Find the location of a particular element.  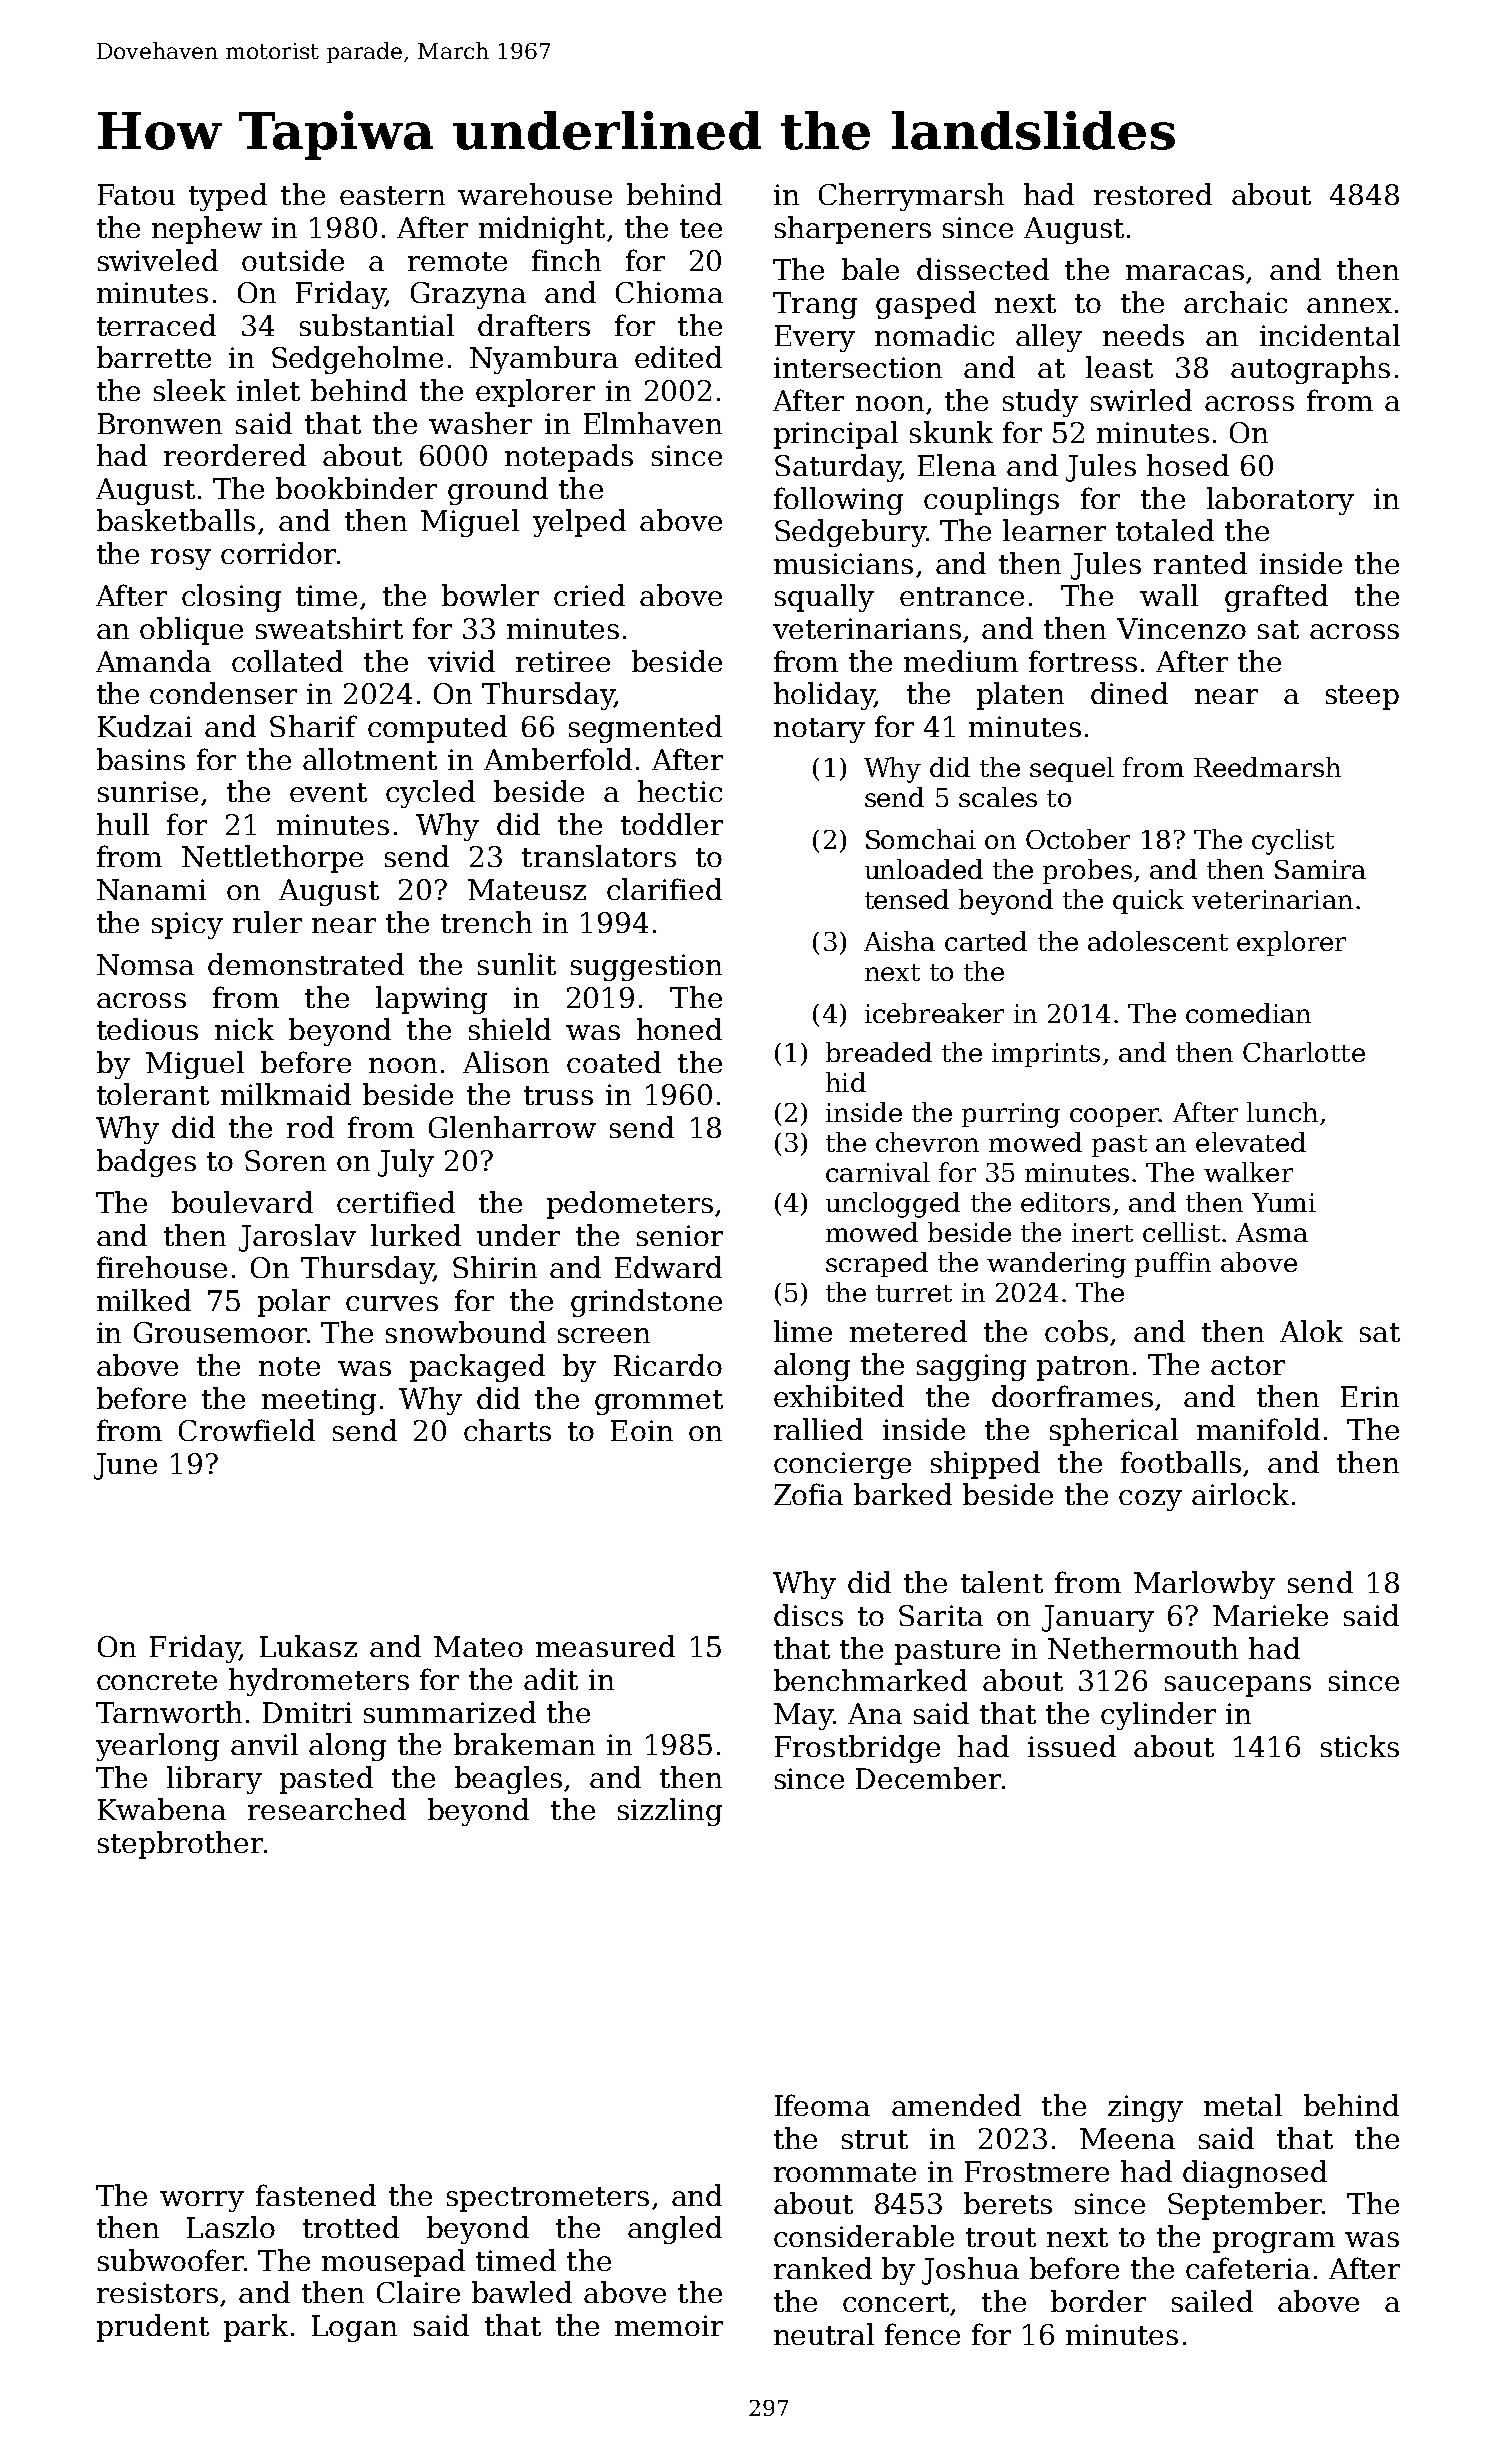

measured is located at coordinates (605, 1646).
